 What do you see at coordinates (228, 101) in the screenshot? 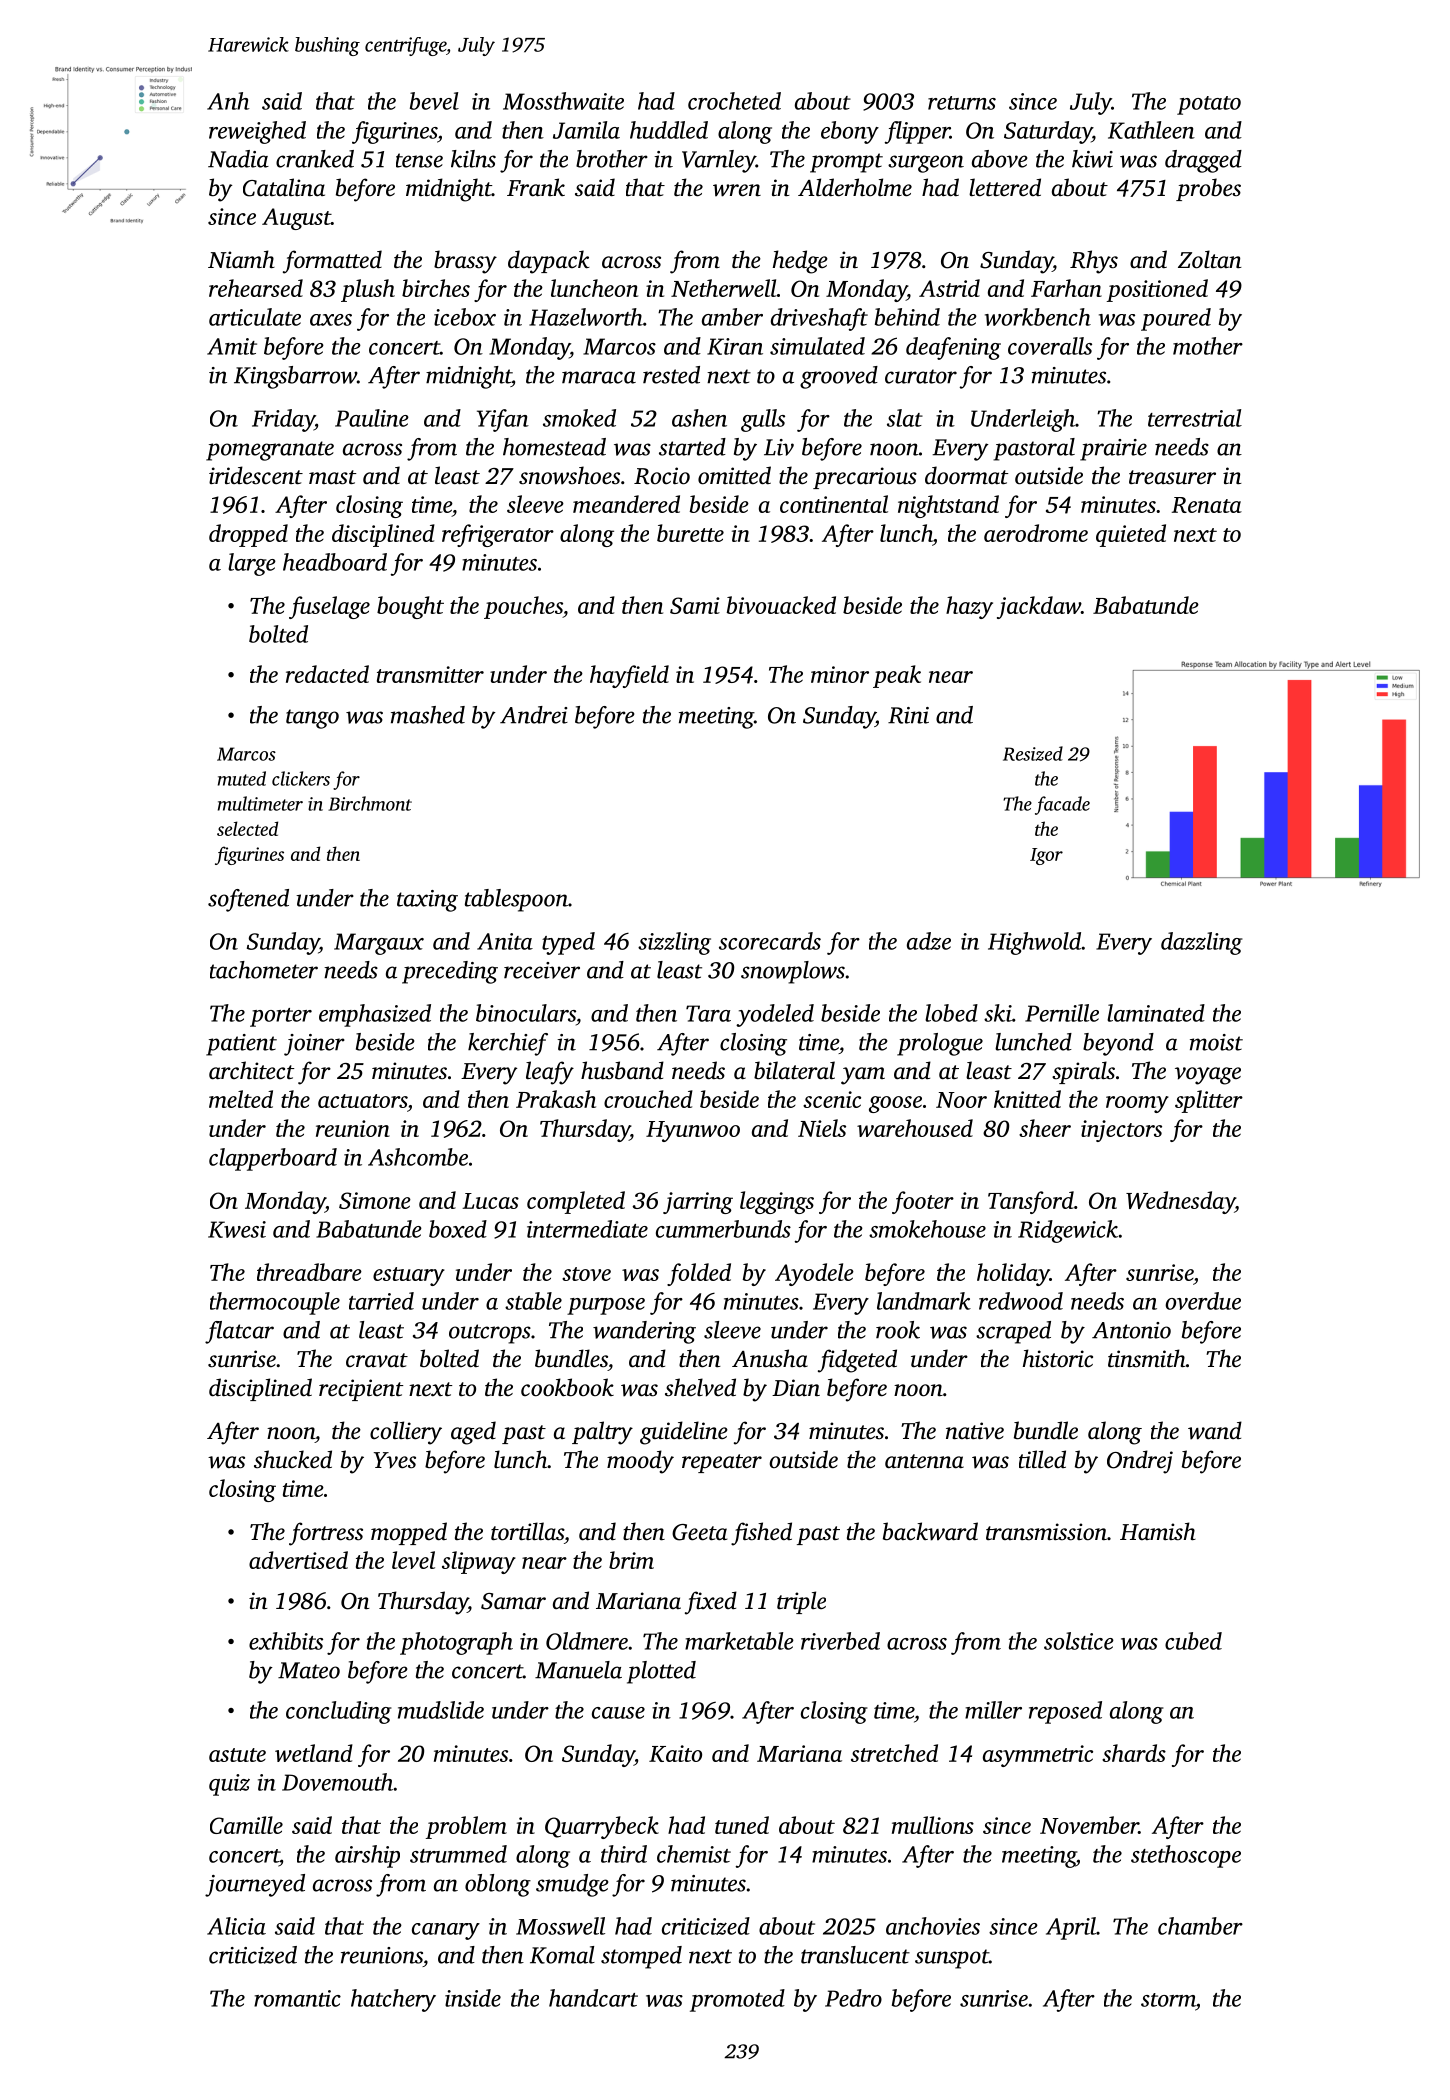
I see `Anh` at bounding box center [228, 101].
